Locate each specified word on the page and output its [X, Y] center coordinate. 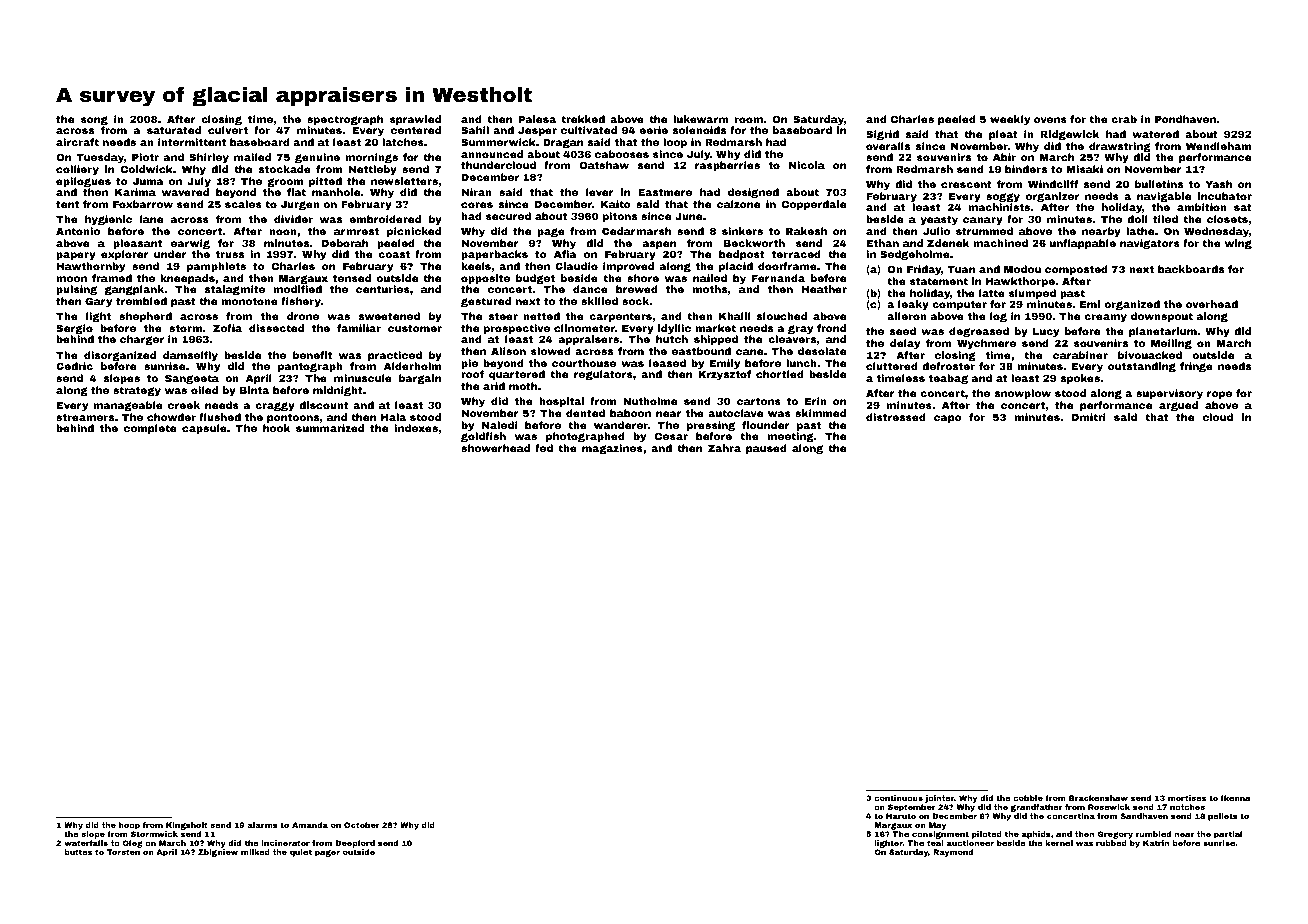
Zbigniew [218, 853]
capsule [204, 429]
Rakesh [806, 231]
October [362, 825]
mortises [1187, 798]
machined [1000, 243]
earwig [190, 244]
